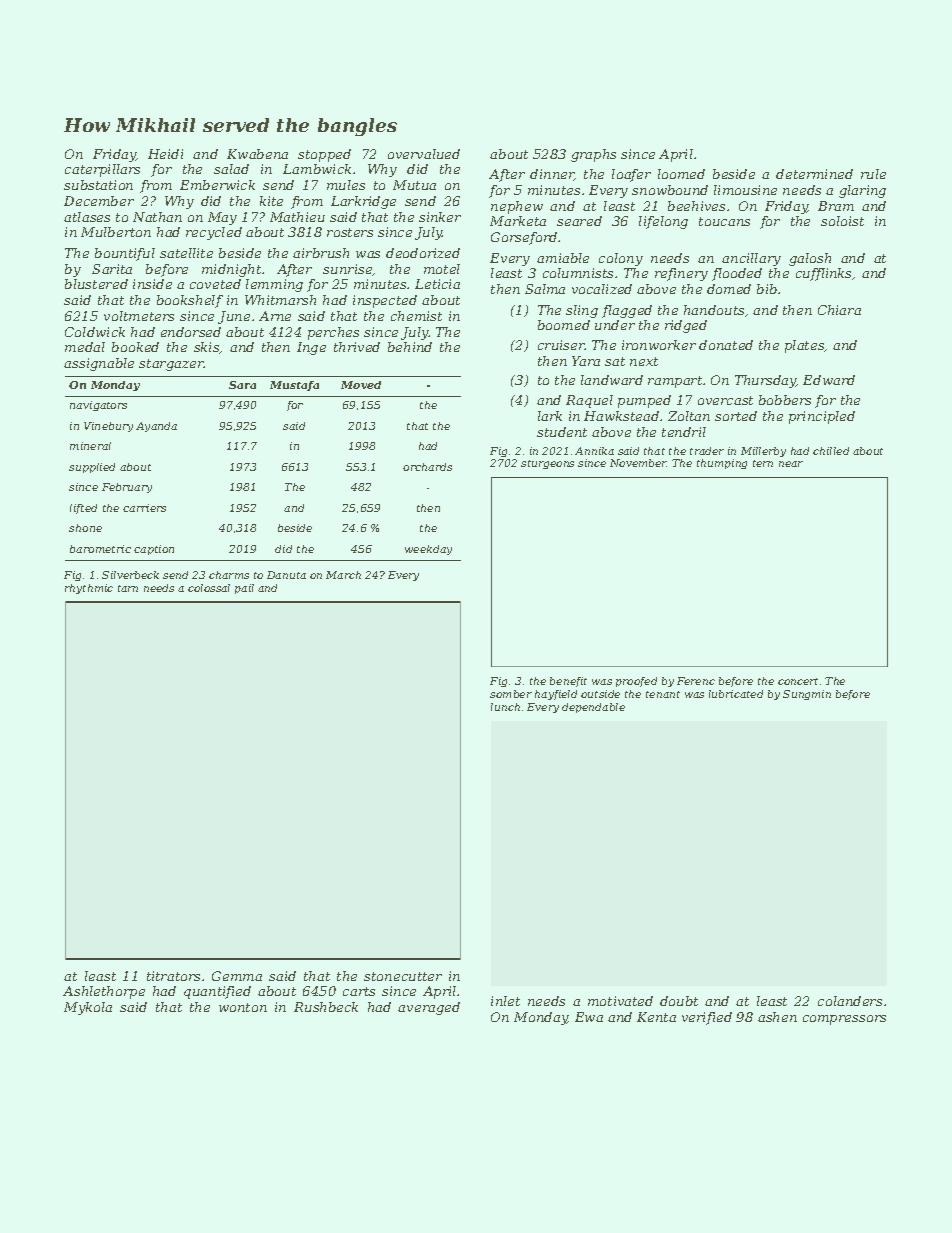  I want to click on lubricated, so click(736, 694).
